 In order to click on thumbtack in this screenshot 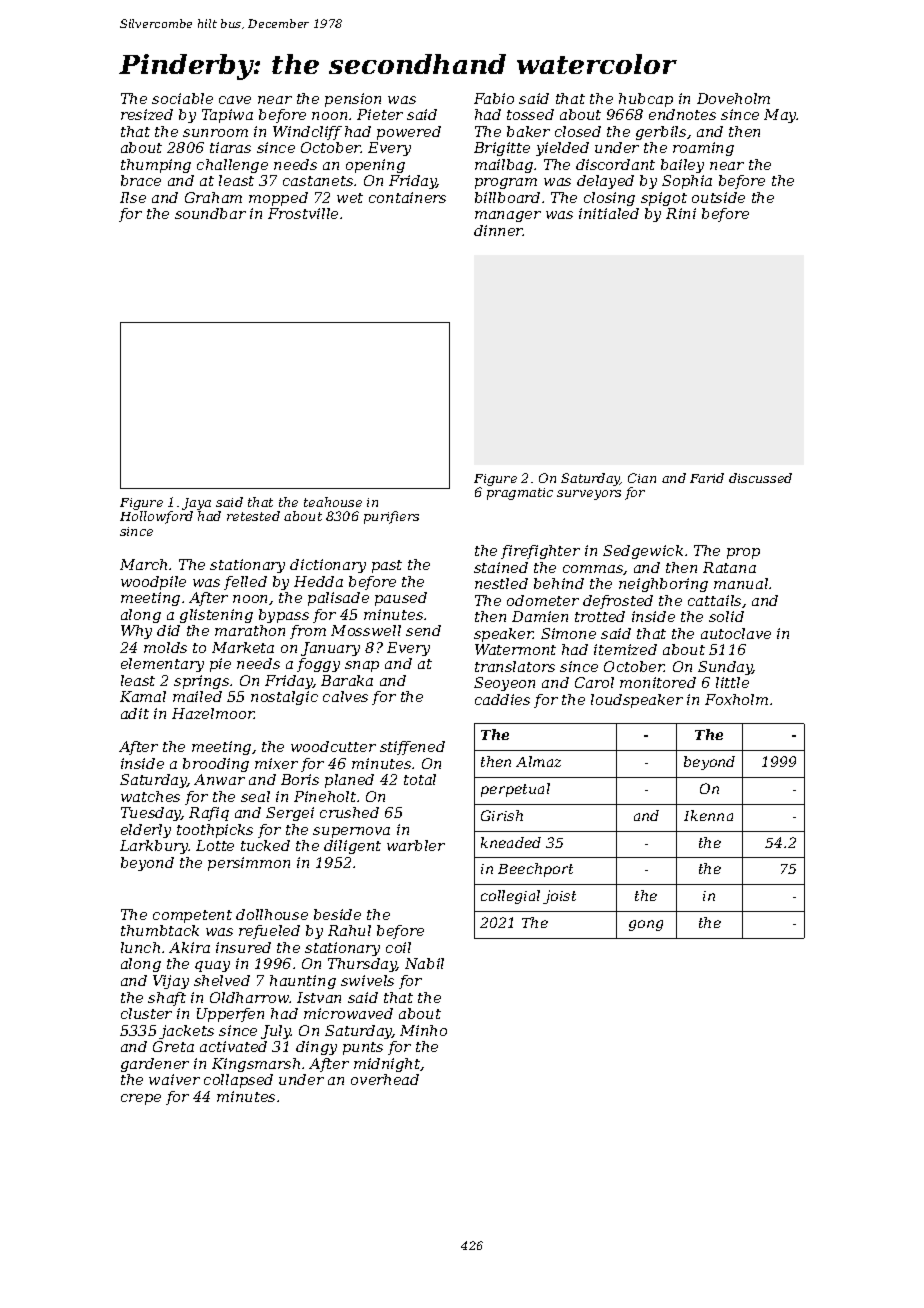, I will do `click(160, 930)`.
